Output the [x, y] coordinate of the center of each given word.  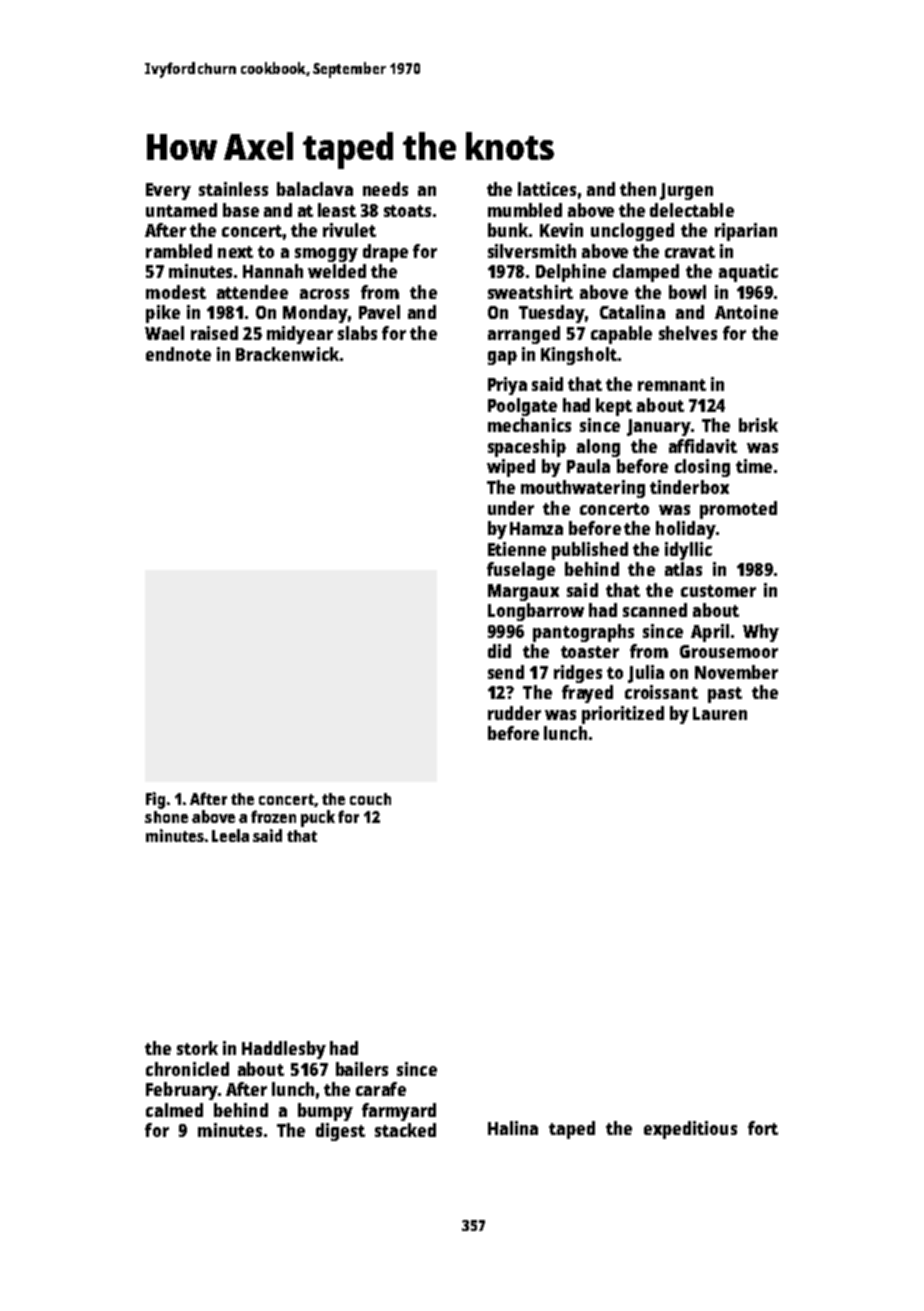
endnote [178, 354]
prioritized [623, 715]
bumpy [325, 1112]
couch [370, 799]
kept [614, 407]
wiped [511, 468]
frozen [273, 816]
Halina [513, 1128]
